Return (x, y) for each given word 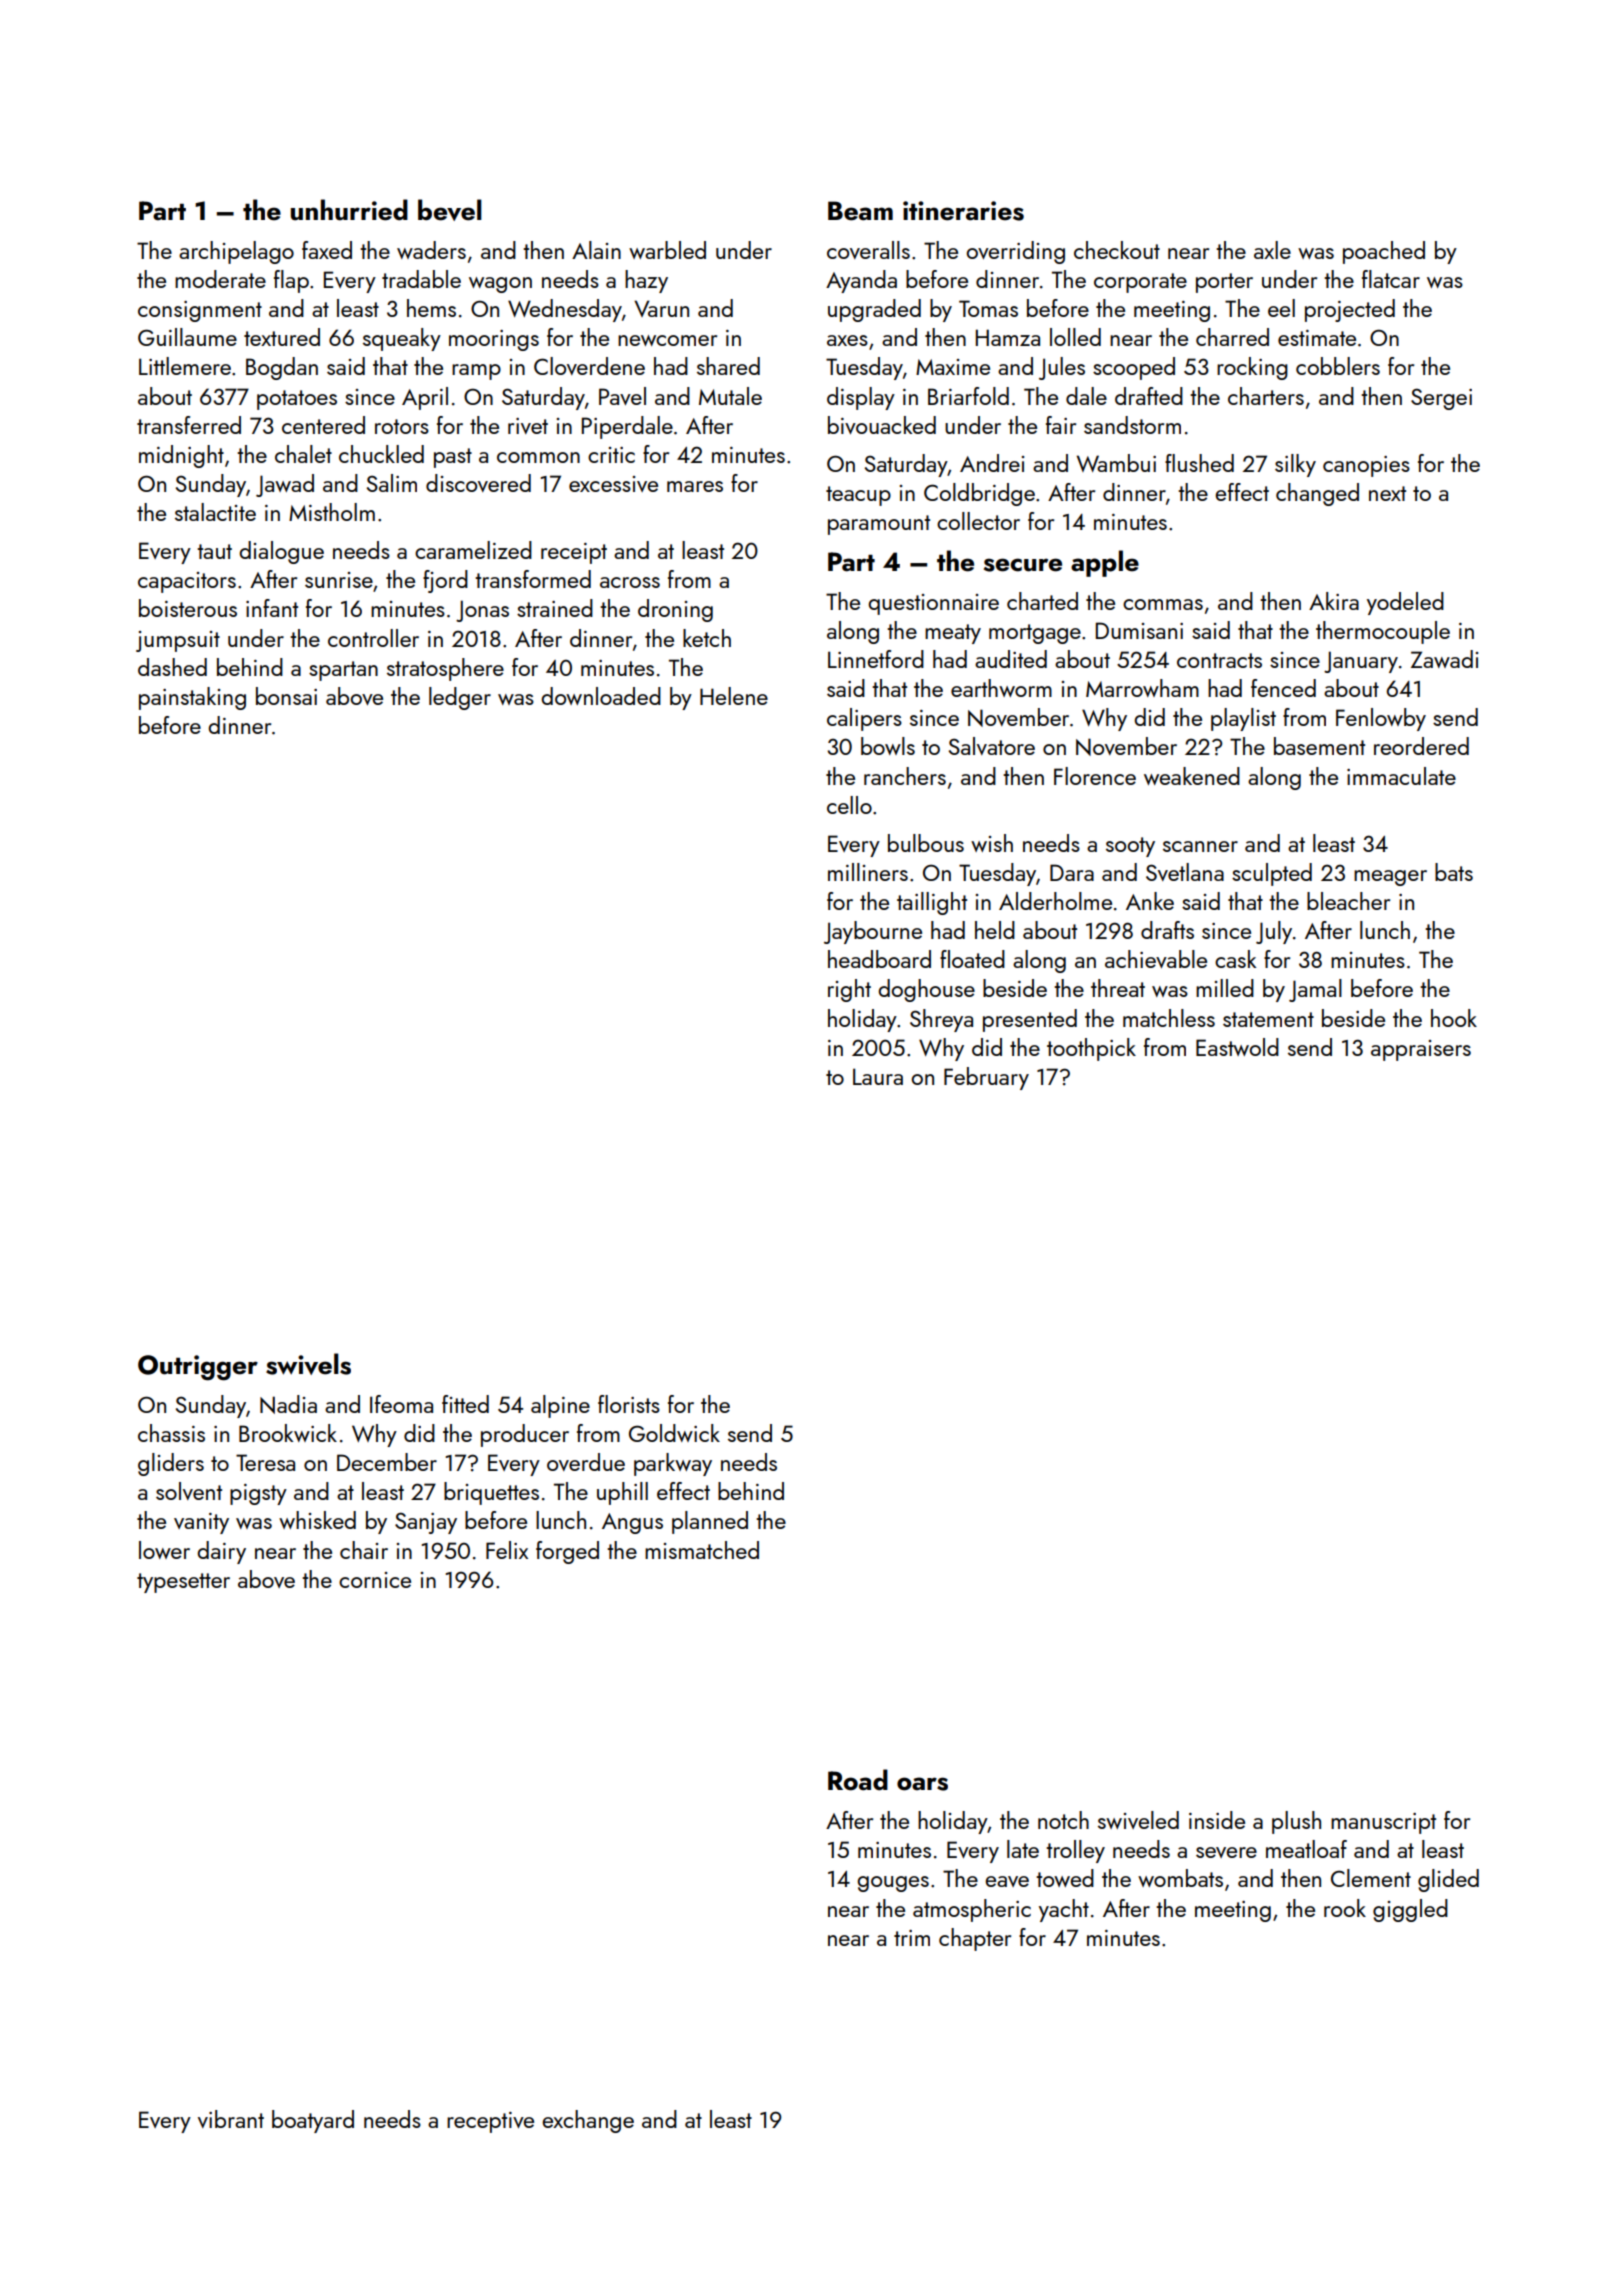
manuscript (1383, 1823)
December (387, 1462)
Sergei (1441, 399)
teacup (858, 496)
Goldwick (674, 1433)
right (849, 990)
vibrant (231, 2119)
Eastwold (1237, 1047)
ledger (460, 698)
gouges (893, 1884)
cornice (375, 1580)
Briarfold (968, 396)
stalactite (215, 512)
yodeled (1405, 603)
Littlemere (185, 366)
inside (1217, 1820)
